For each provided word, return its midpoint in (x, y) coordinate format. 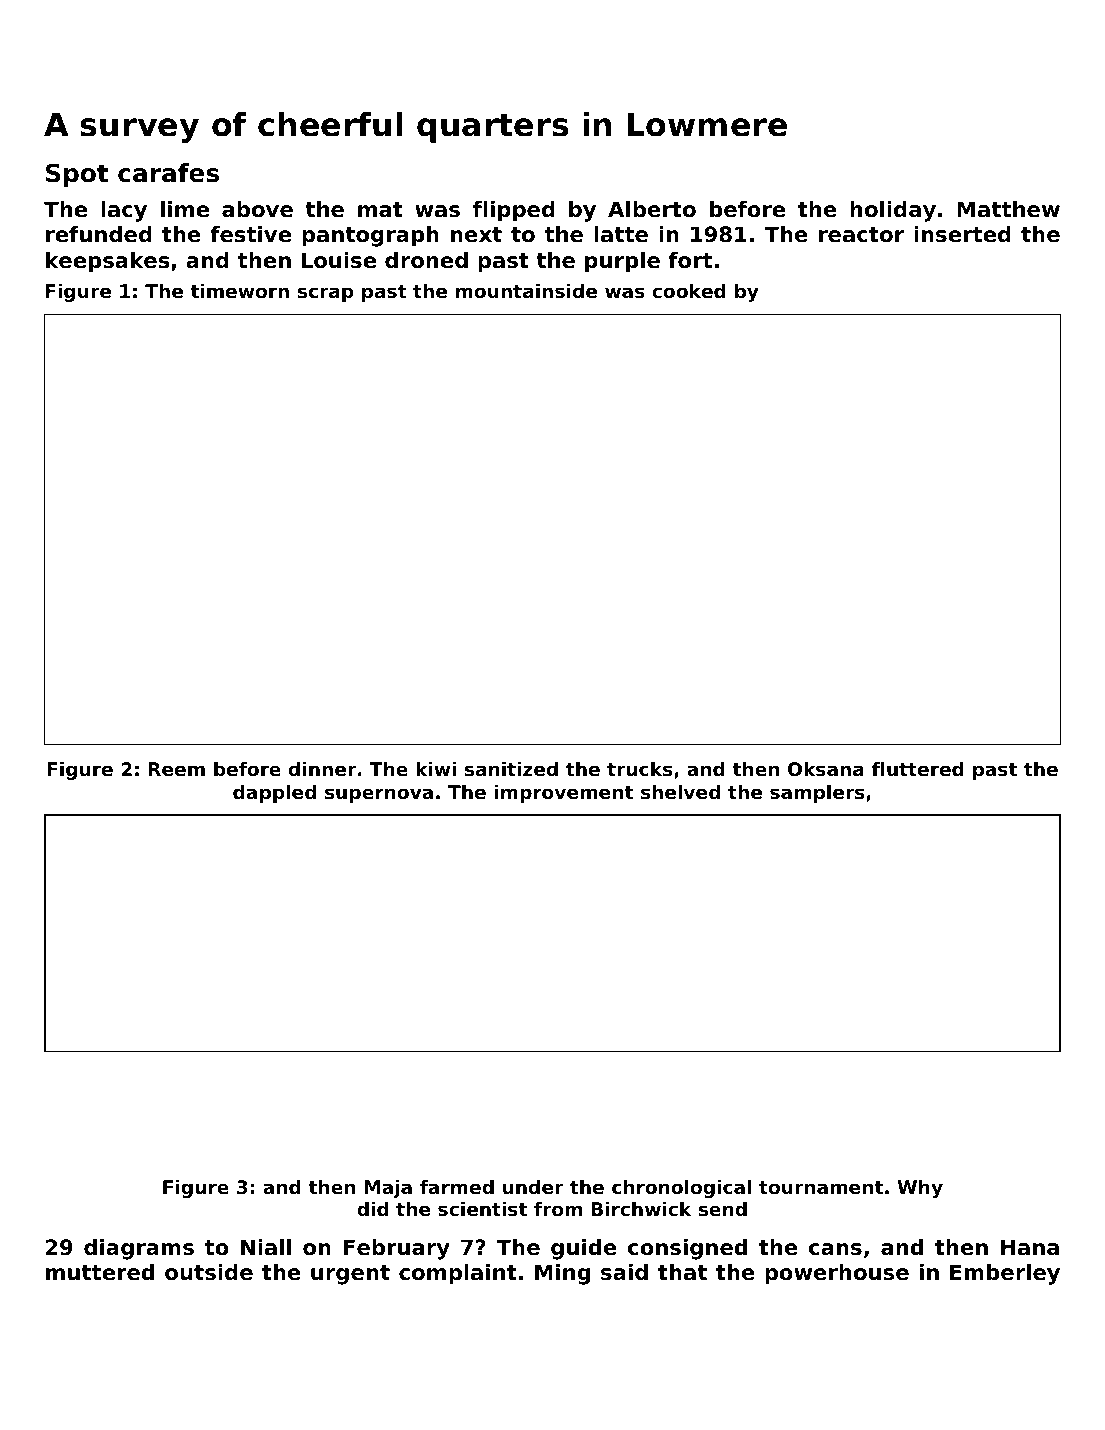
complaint (458, 1274)
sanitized (511, 769)
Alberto (652, 209)
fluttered (918, 769)
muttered (100, 1272)
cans (835, 1249)
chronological (681, 1189)
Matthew (1008, 209)
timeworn (239, 291)
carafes (168, 173)
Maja (388, 1189)
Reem (176, 769)
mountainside (526, 291)
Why (920, 1189)
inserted (962, 234)
